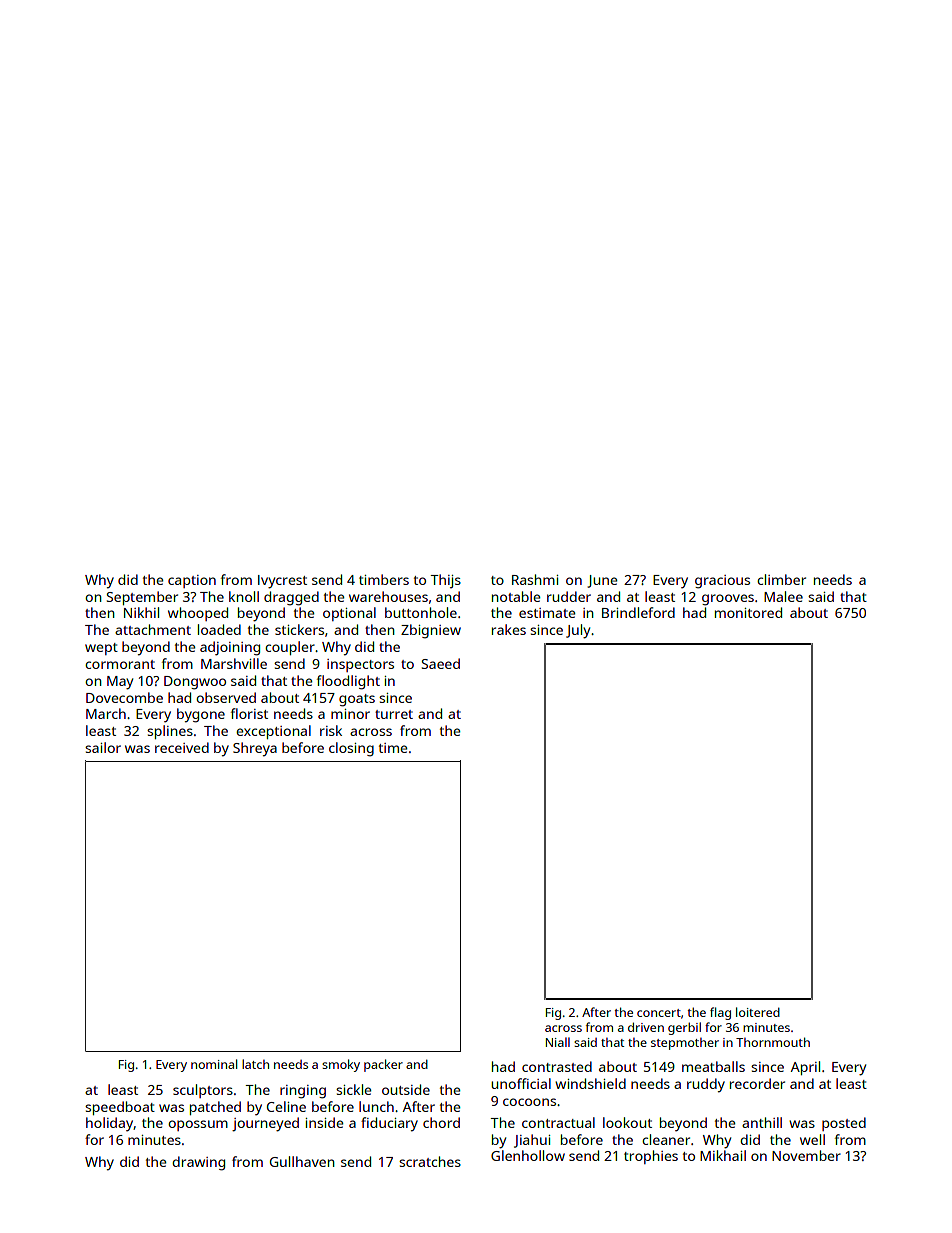 The height and width of the image is (1233, 952). Describe the element at coordinates (535, 579) in the image. I see `Rashmi` at that location.
